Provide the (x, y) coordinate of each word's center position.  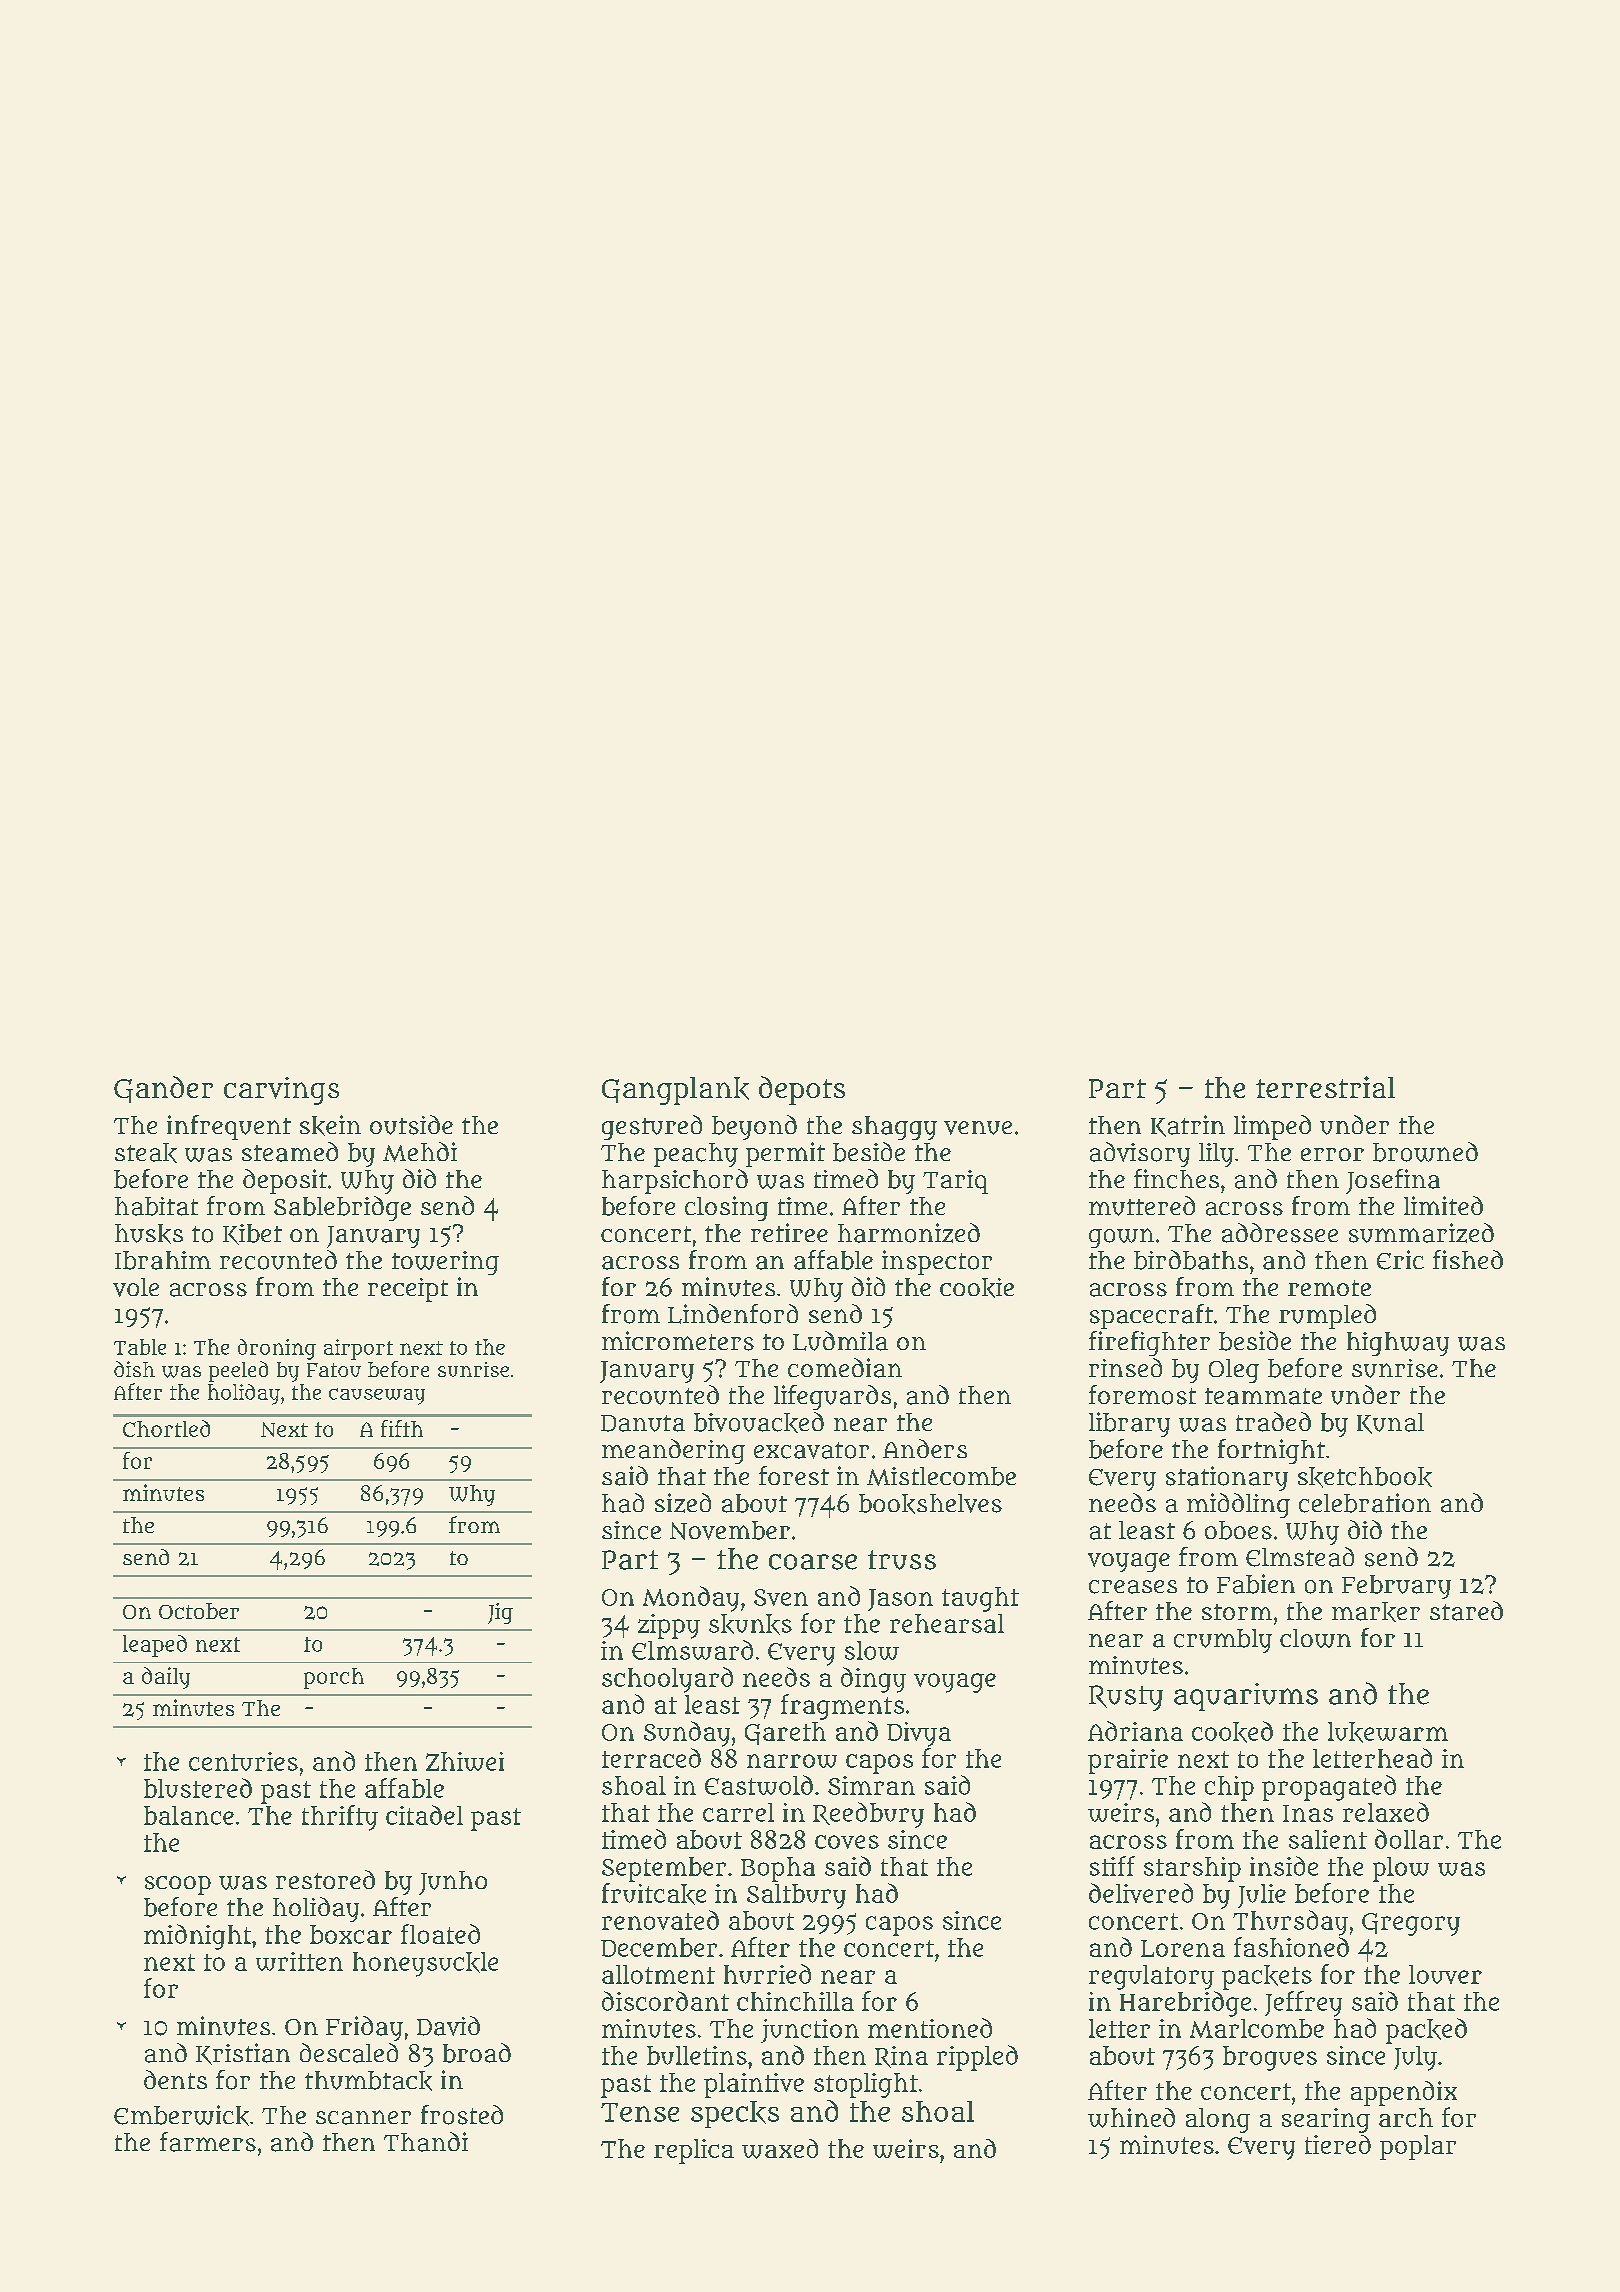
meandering (673, 1451)
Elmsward (692, 1650)
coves (847, 1842)
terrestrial (1325, 1087)
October (199, 1611)
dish (134, 1369)
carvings (281, 1091)
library (1129, 1424)
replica (694, 2151)
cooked (1232, 1732)
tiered (1338, 2144)
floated (440, 1934)
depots (802, 1090)
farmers (208, 2142)
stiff (1112, 1866)
